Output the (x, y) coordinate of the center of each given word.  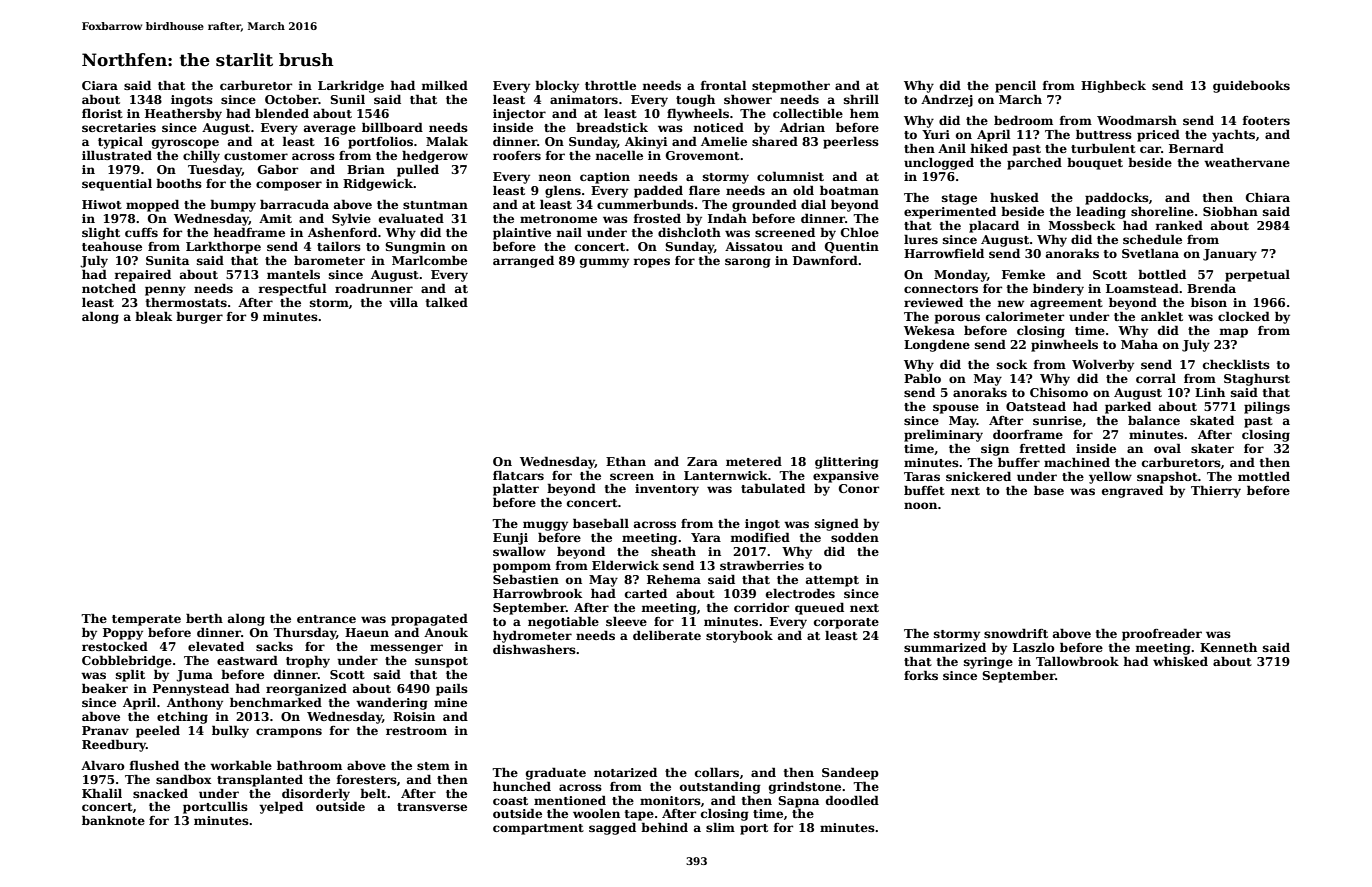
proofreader (1162, 634)
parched (1034, 163)
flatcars (518, 475)
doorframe (1028, 434)
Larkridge (351, 86)
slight (101, 233)
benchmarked (276, 702)
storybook (739, 636)
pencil (1015, 86)
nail (569, 232)
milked (445, 85)
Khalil (102, 793)
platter (516, 489)
